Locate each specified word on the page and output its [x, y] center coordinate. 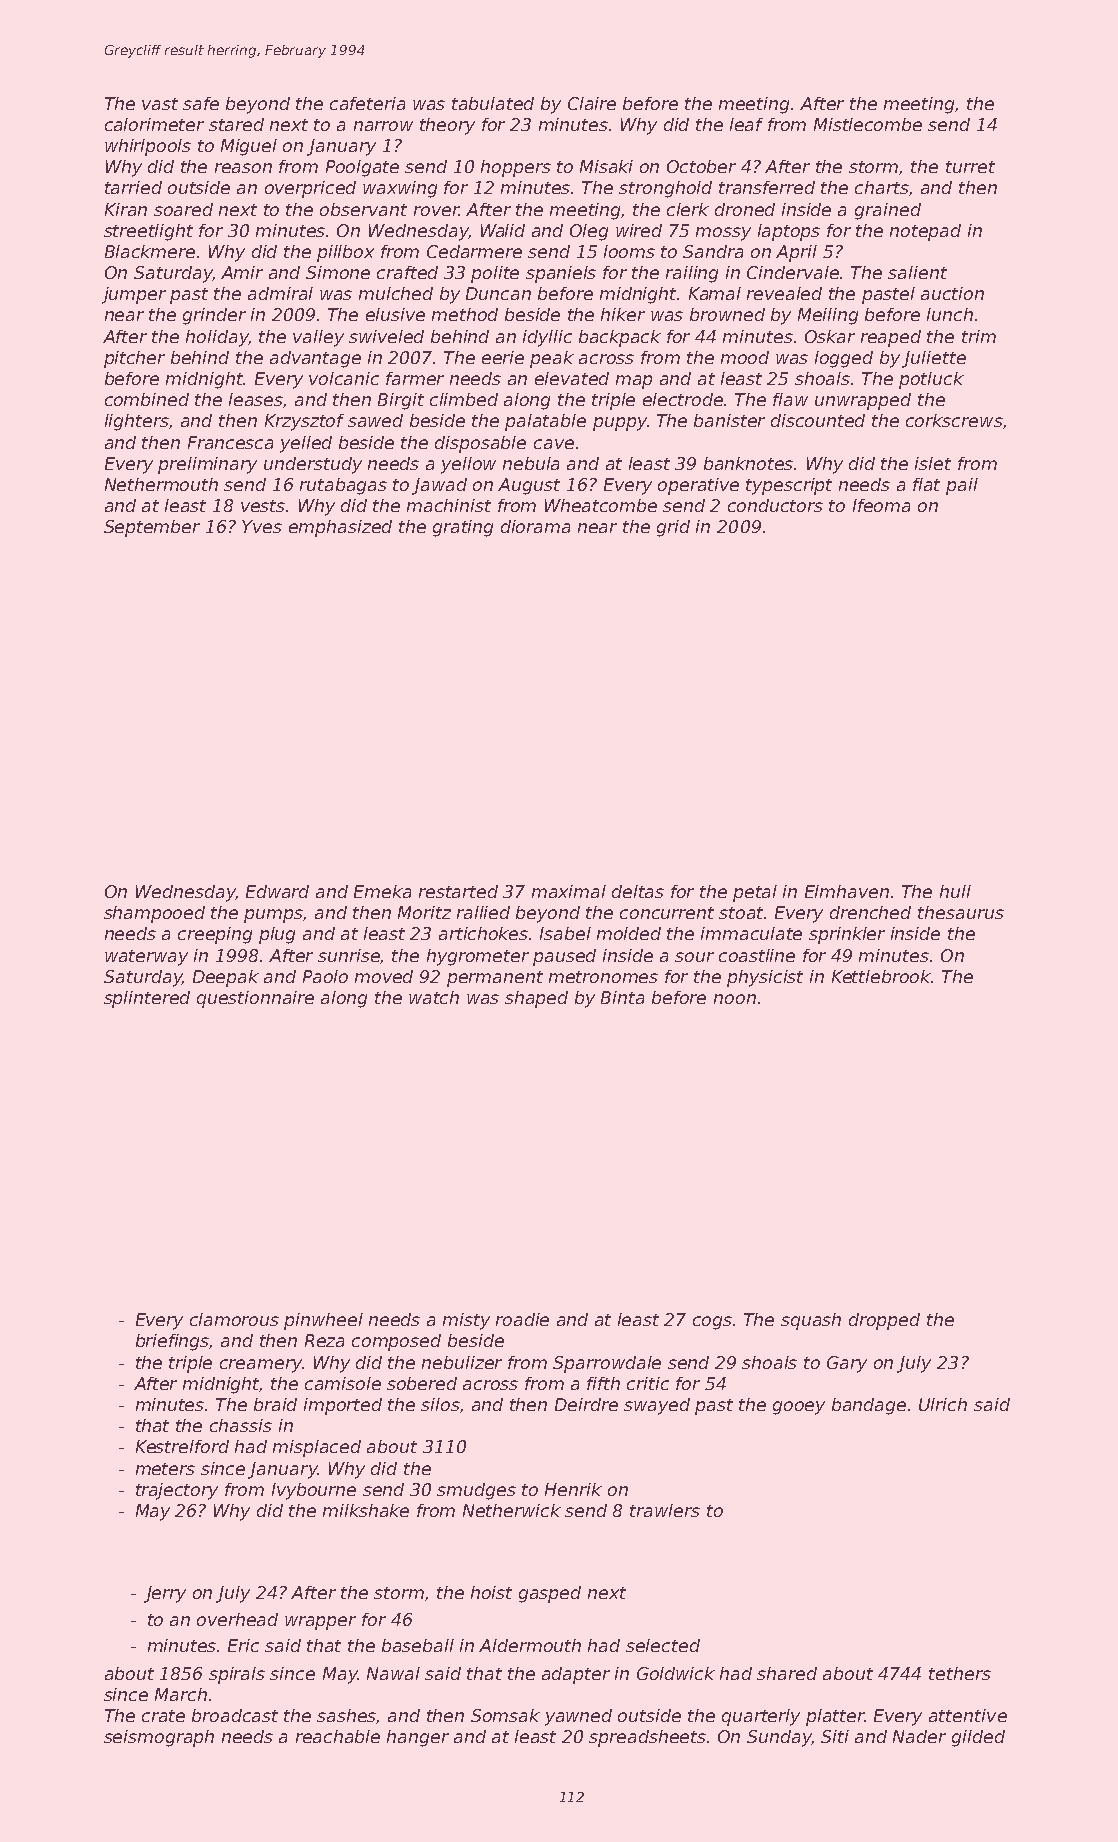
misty [466, 1321]
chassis [241, 1425]
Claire [592, 103]
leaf [746, 124]
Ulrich [943, 1404]
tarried [133, 187]
